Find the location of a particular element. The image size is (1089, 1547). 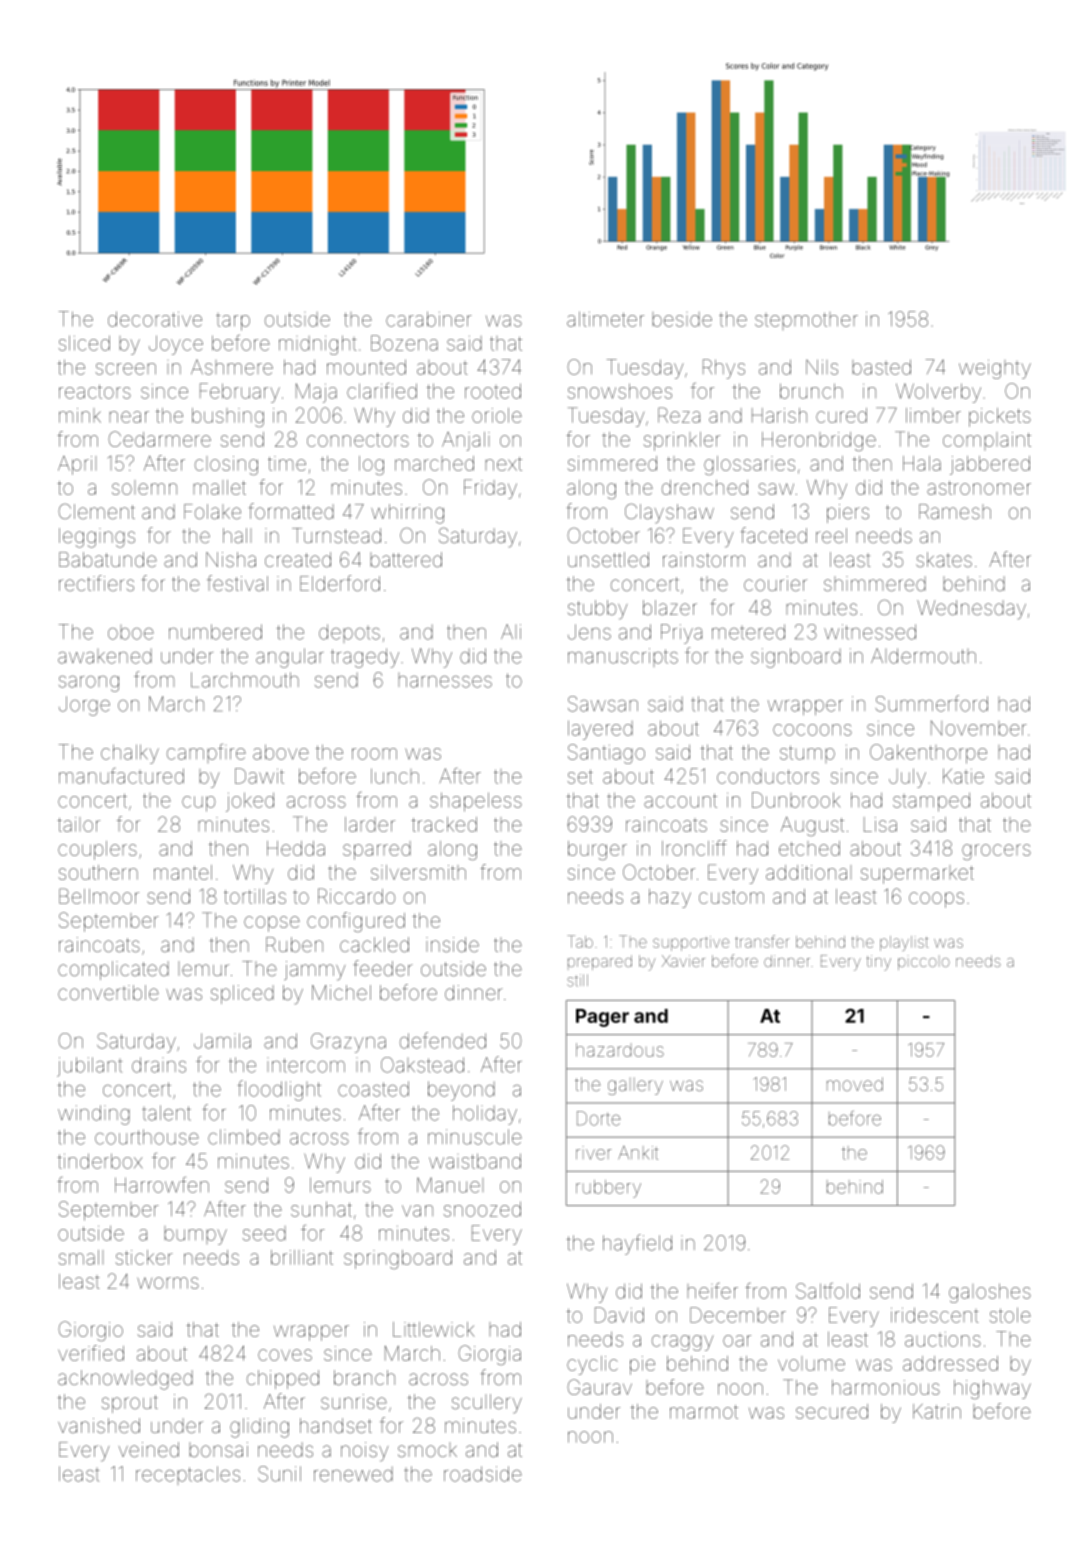

carabiner is located at coordinates (429, 319).
